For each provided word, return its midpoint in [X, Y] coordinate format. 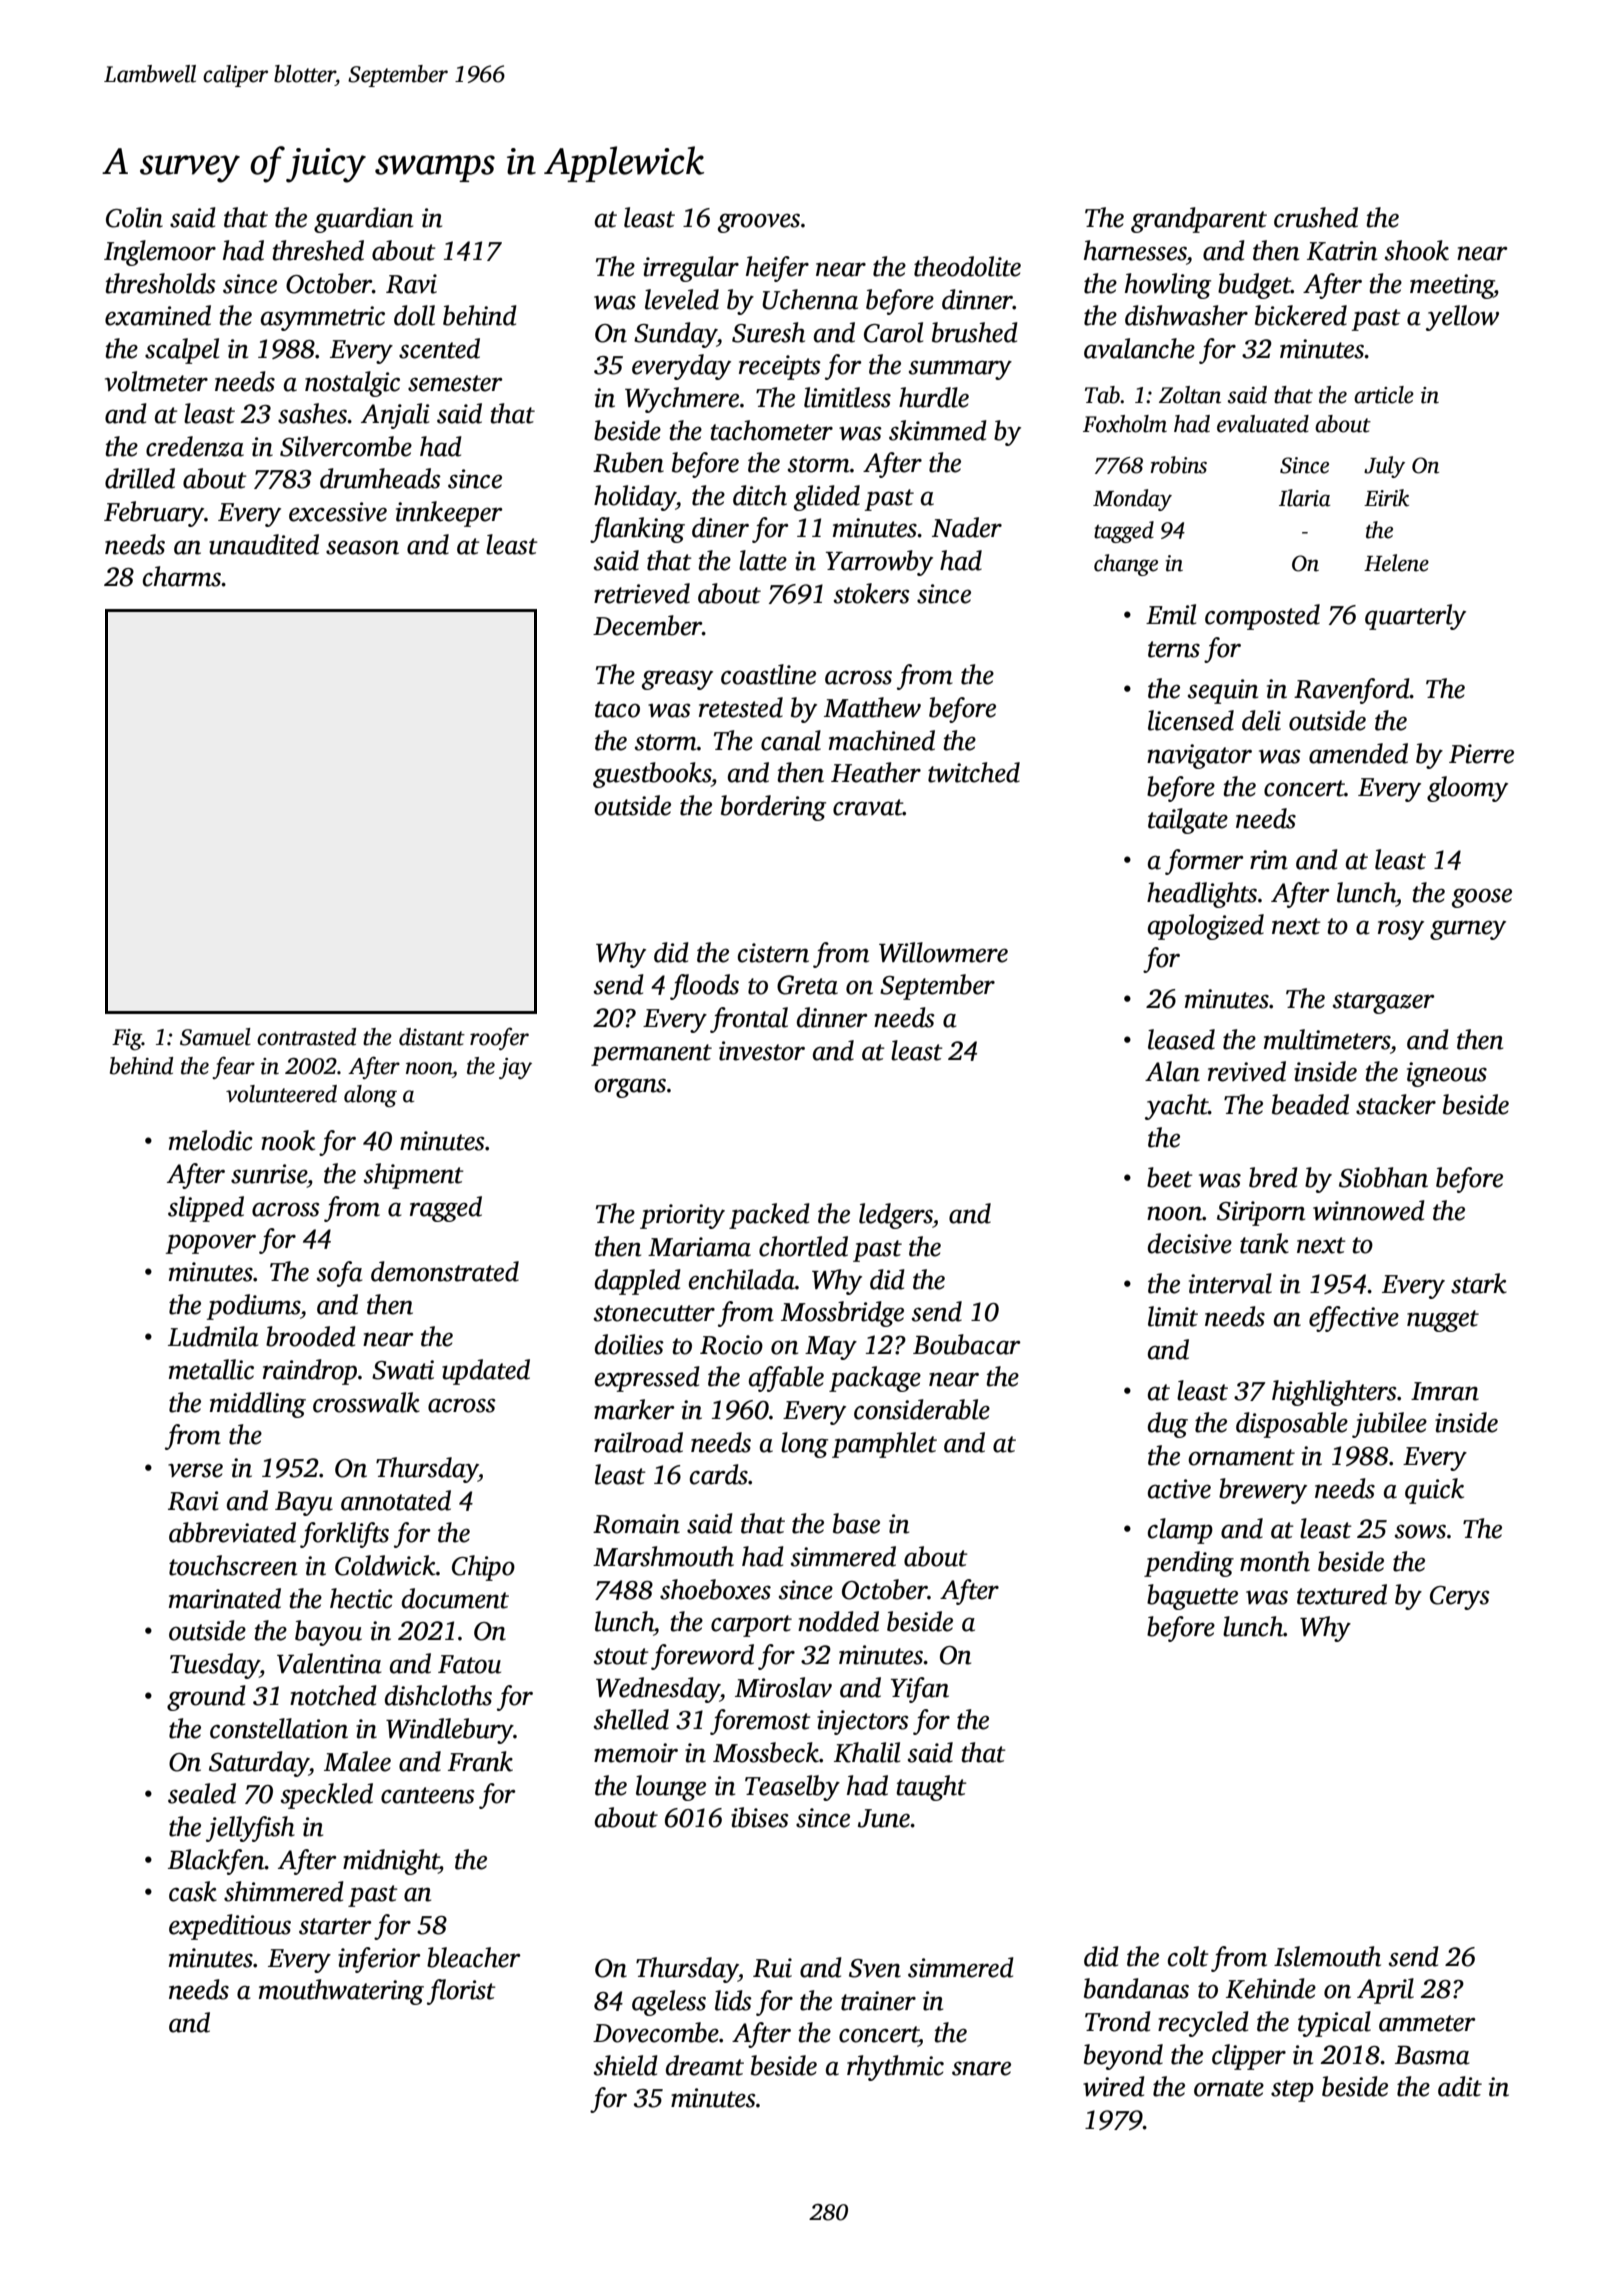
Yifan [920, 1690]
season [362, 547]
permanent [651, 1055]
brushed [975, 332]
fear [233, 1067]
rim [1269, 860]
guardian [363, 220]
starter [335, 1926]
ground [206, 1698]
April [1385, 1991]
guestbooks [652, 775]
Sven [875, 1968]
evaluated [1263, 424]
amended [1358, 753]
